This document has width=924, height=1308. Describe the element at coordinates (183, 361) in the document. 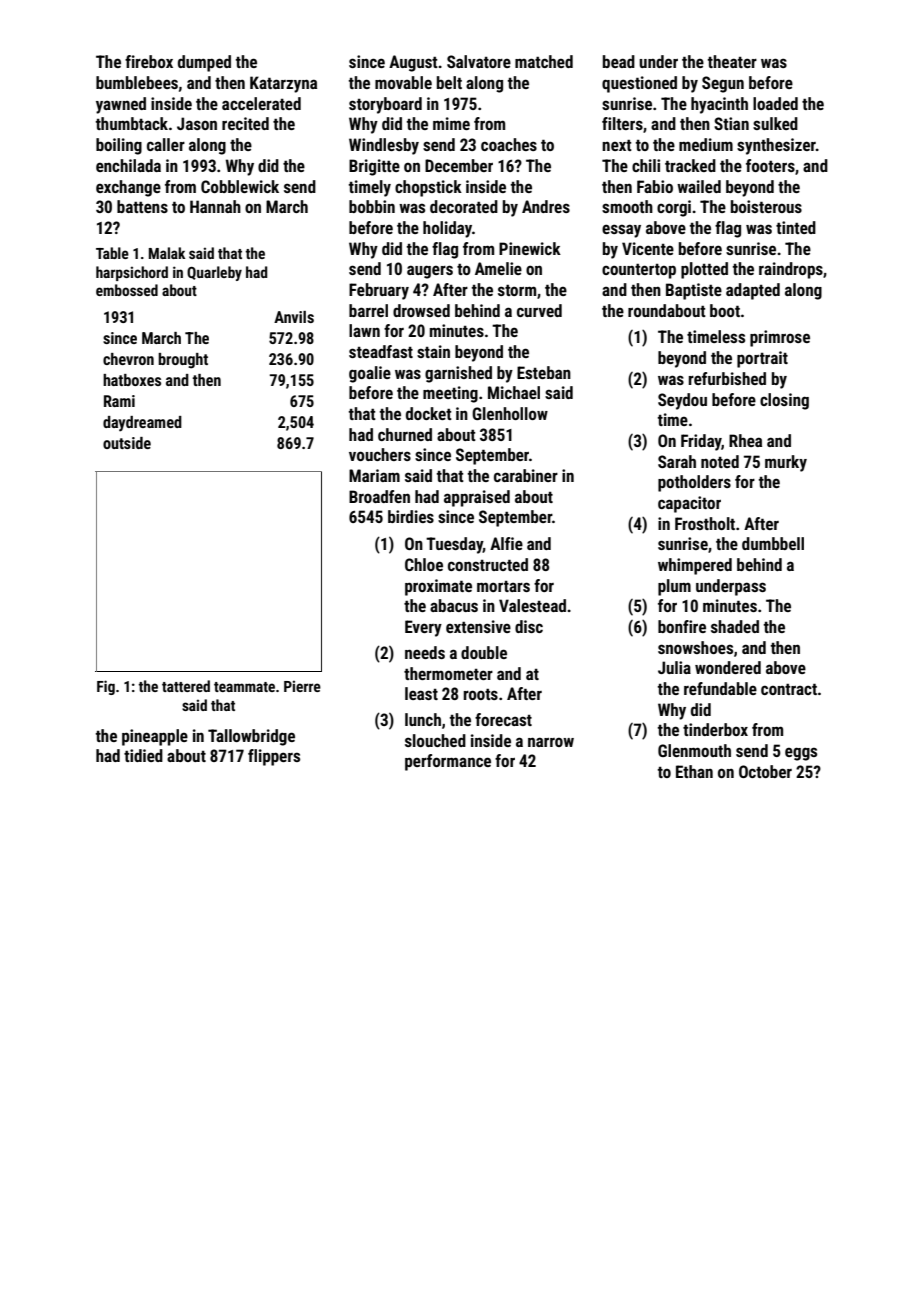

I see `brought` at that location.
